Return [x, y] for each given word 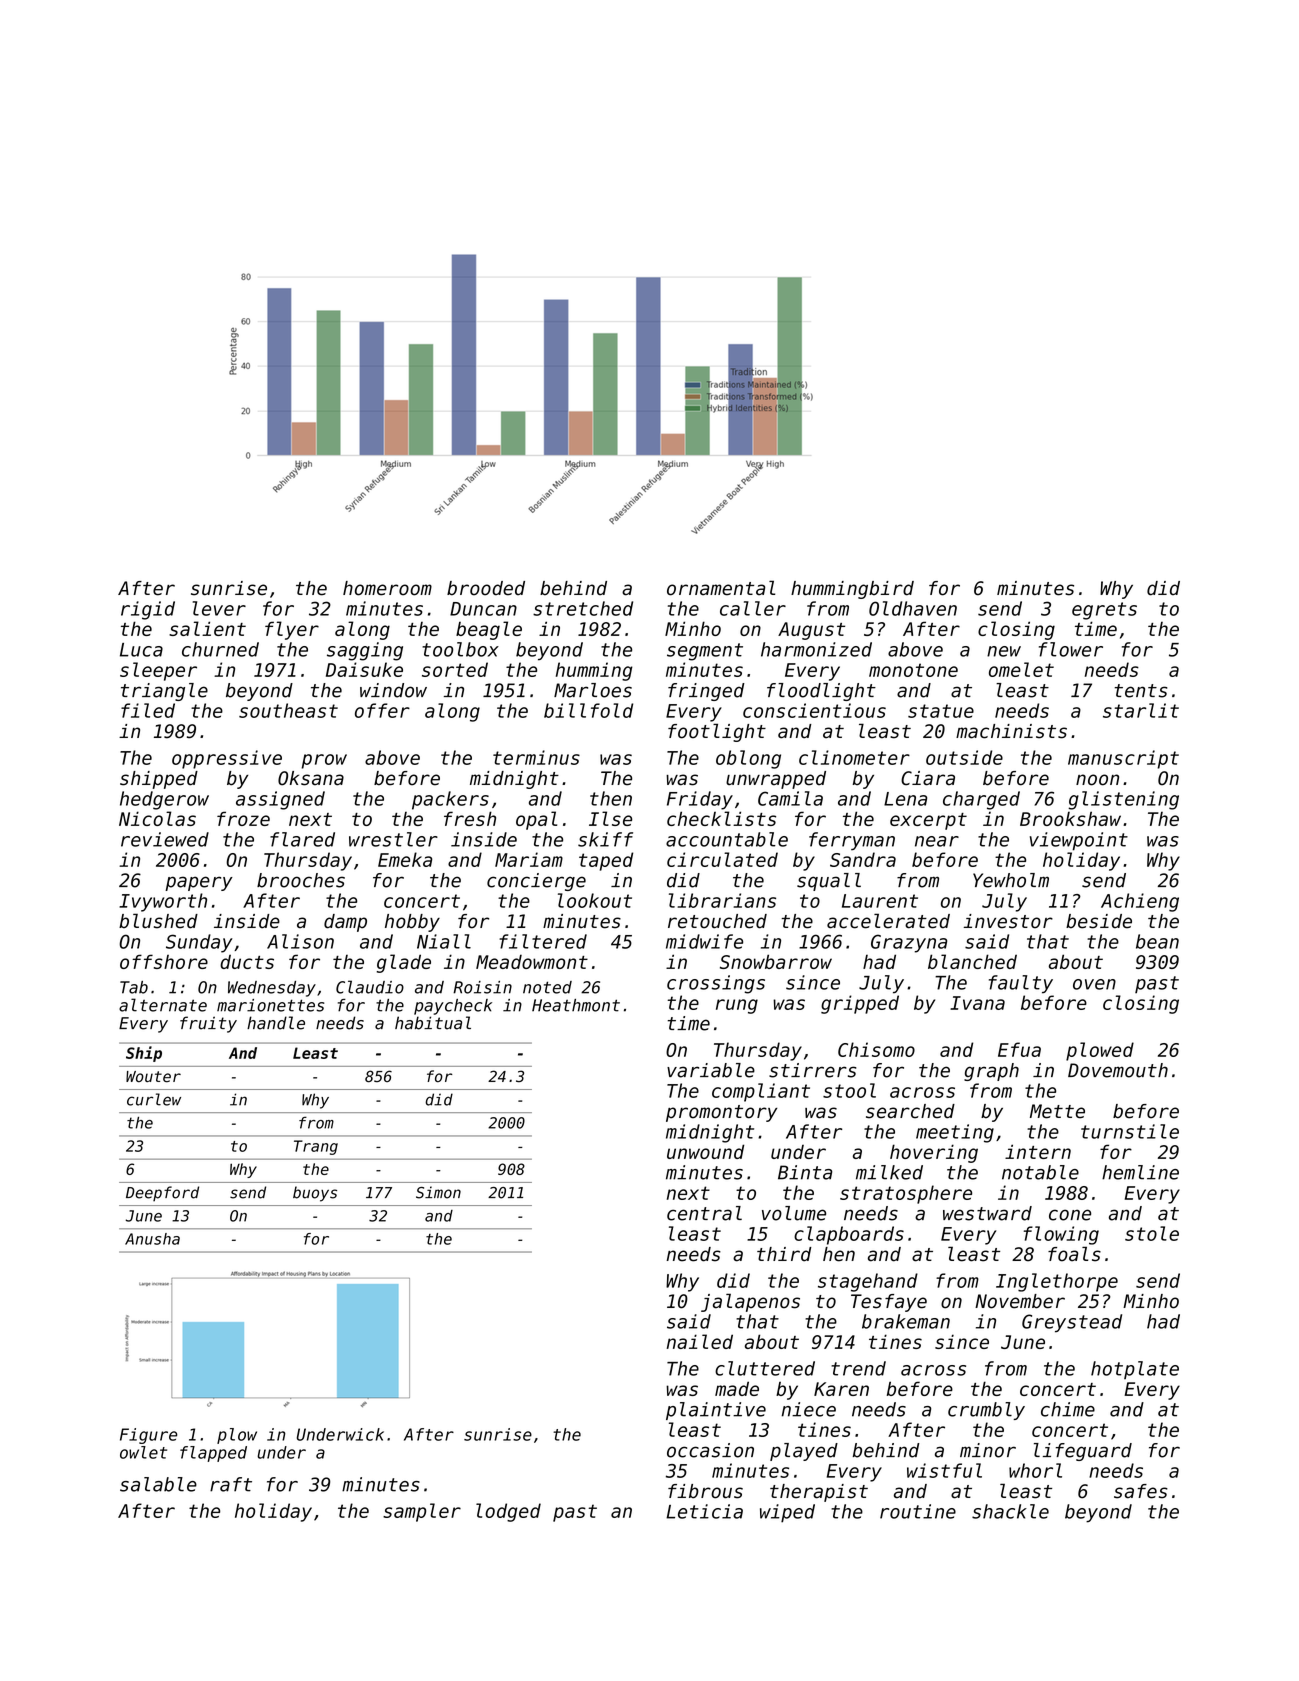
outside [964, 757]
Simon [438, 1192]
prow [324, 761]
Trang [316, 1147]
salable [158, 1484]
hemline [1140, 1172]
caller [753, 608]
